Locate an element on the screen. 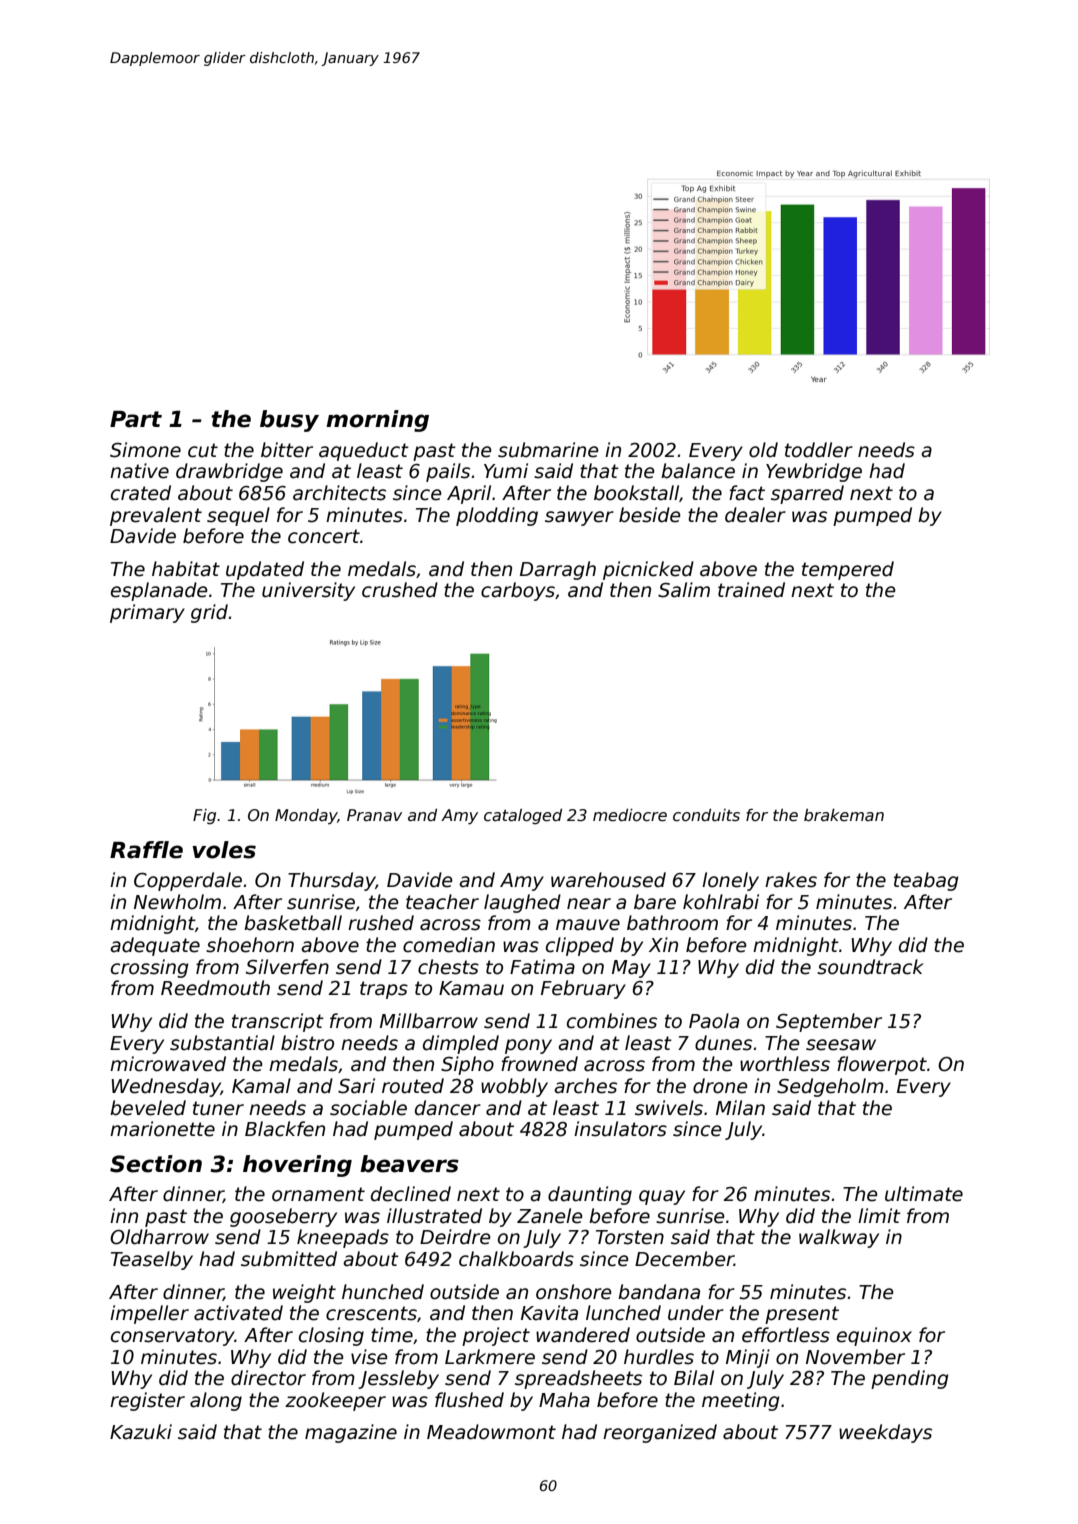 The image size is (1078, 1524). teabag is located at coordinates (926, 881).
